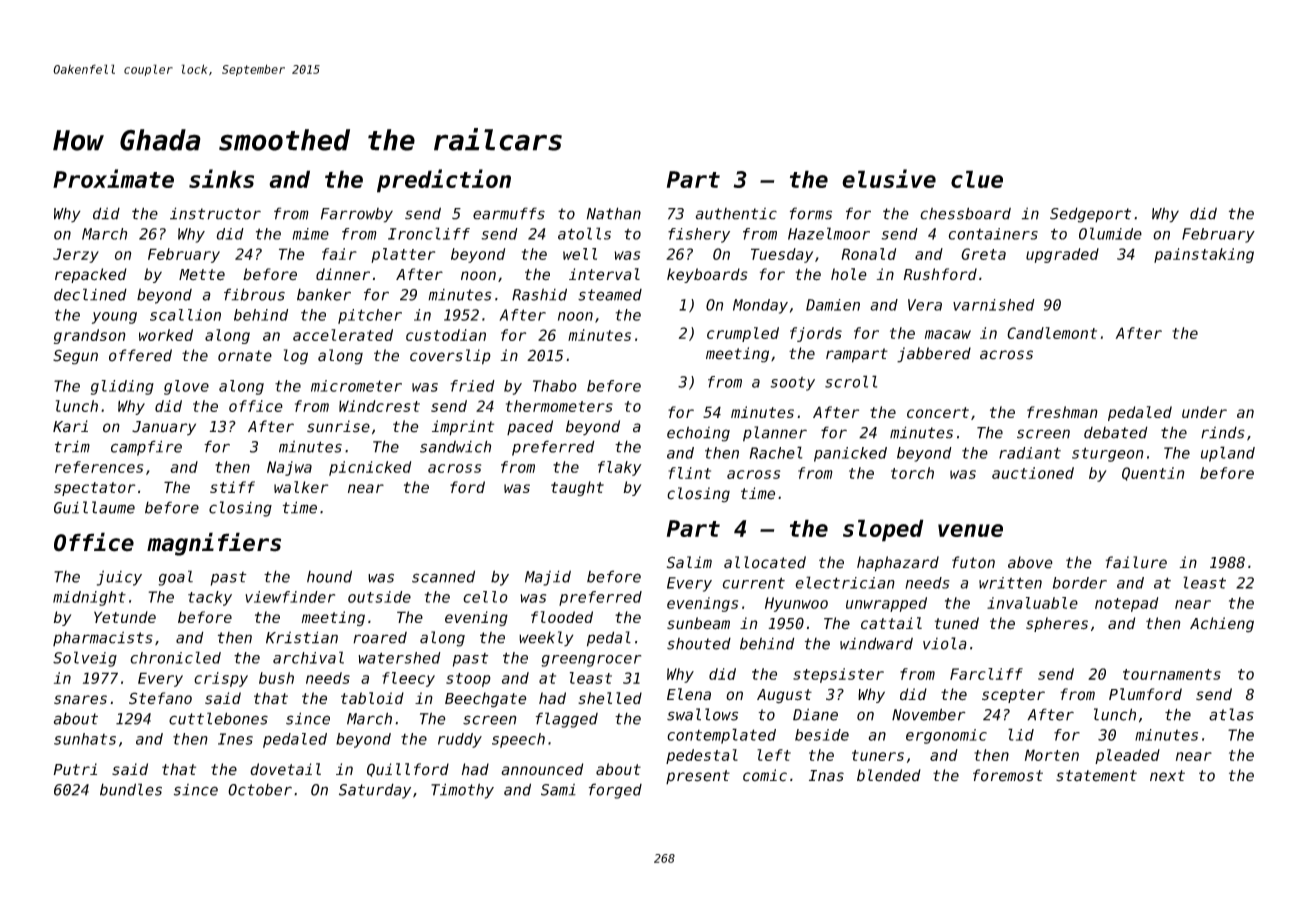 The width and height of the document is (1308, 924). Describe the element at coordinates (699, 643) in the document. I see `shouted` at that location.
